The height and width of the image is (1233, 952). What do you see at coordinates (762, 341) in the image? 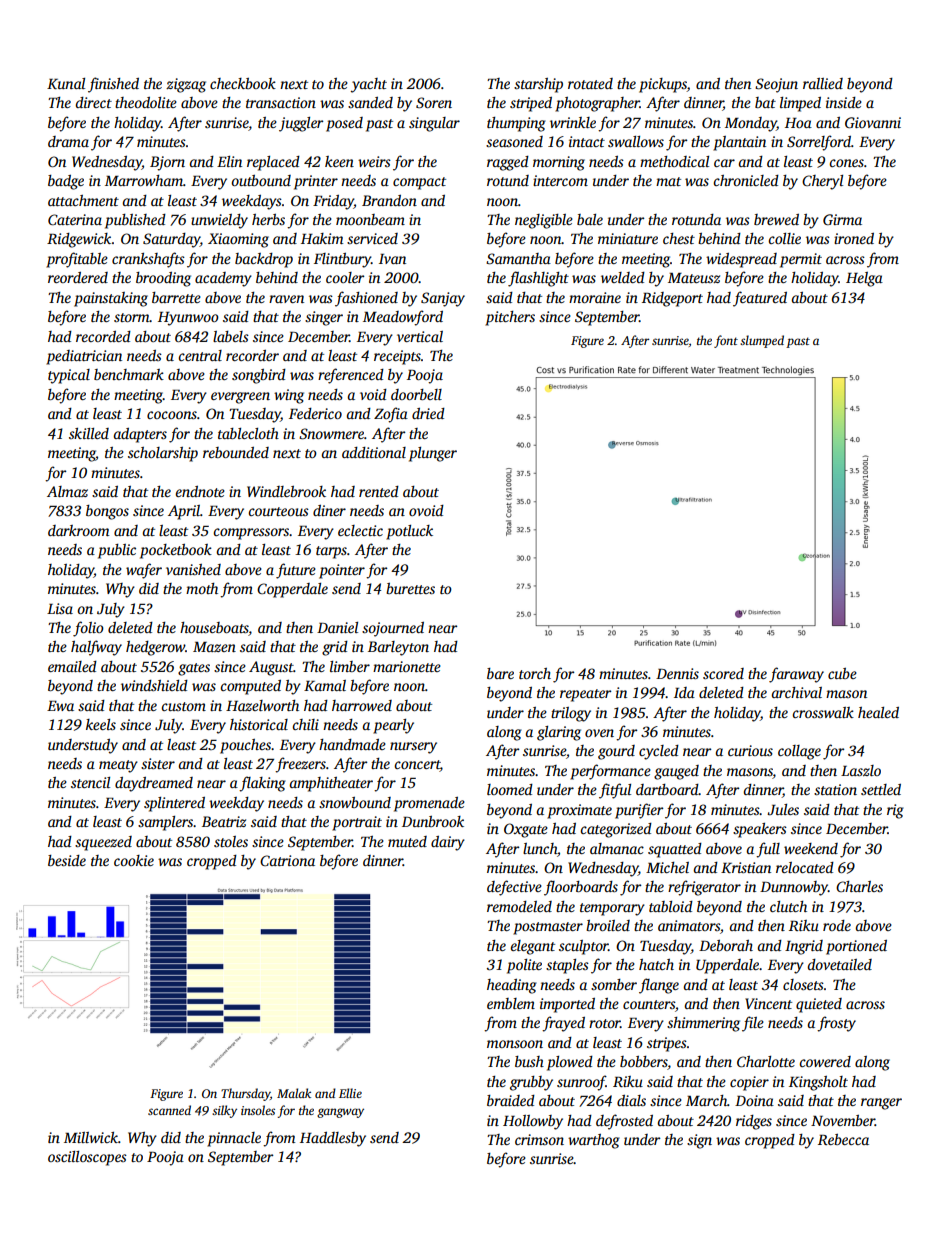
I see `slumped` at bounding box center [762, 341].
